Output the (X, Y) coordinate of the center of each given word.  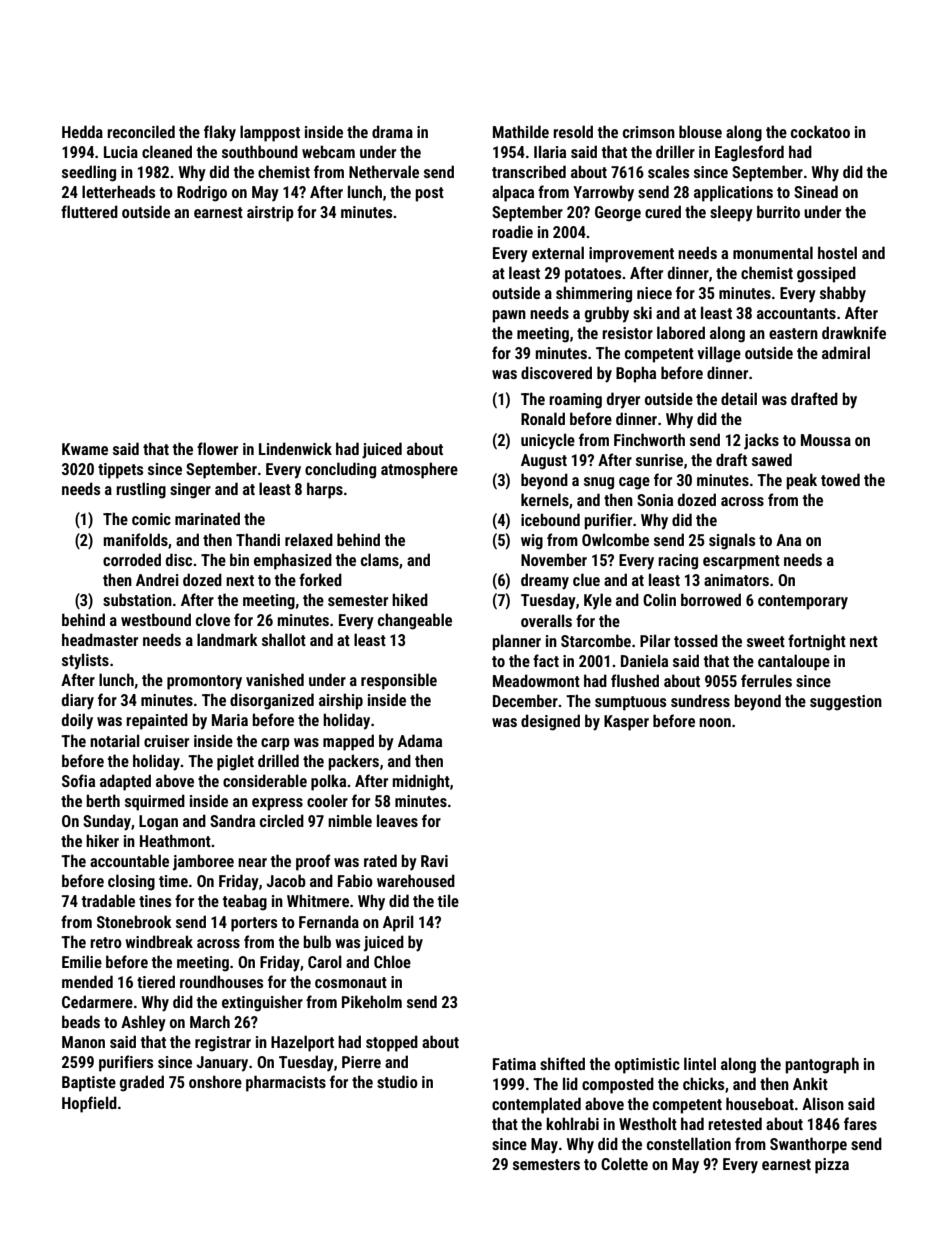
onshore (215, 1081)
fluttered (89, 211)
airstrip (270, 214)
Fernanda (329, 921)
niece (654, 293)
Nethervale (384, 171)
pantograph (822, 1065)
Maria (230, 720)
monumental (773, 252)
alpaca (513, 193)
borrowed (711, 599)
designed (550, 722)
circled (282, 820)
